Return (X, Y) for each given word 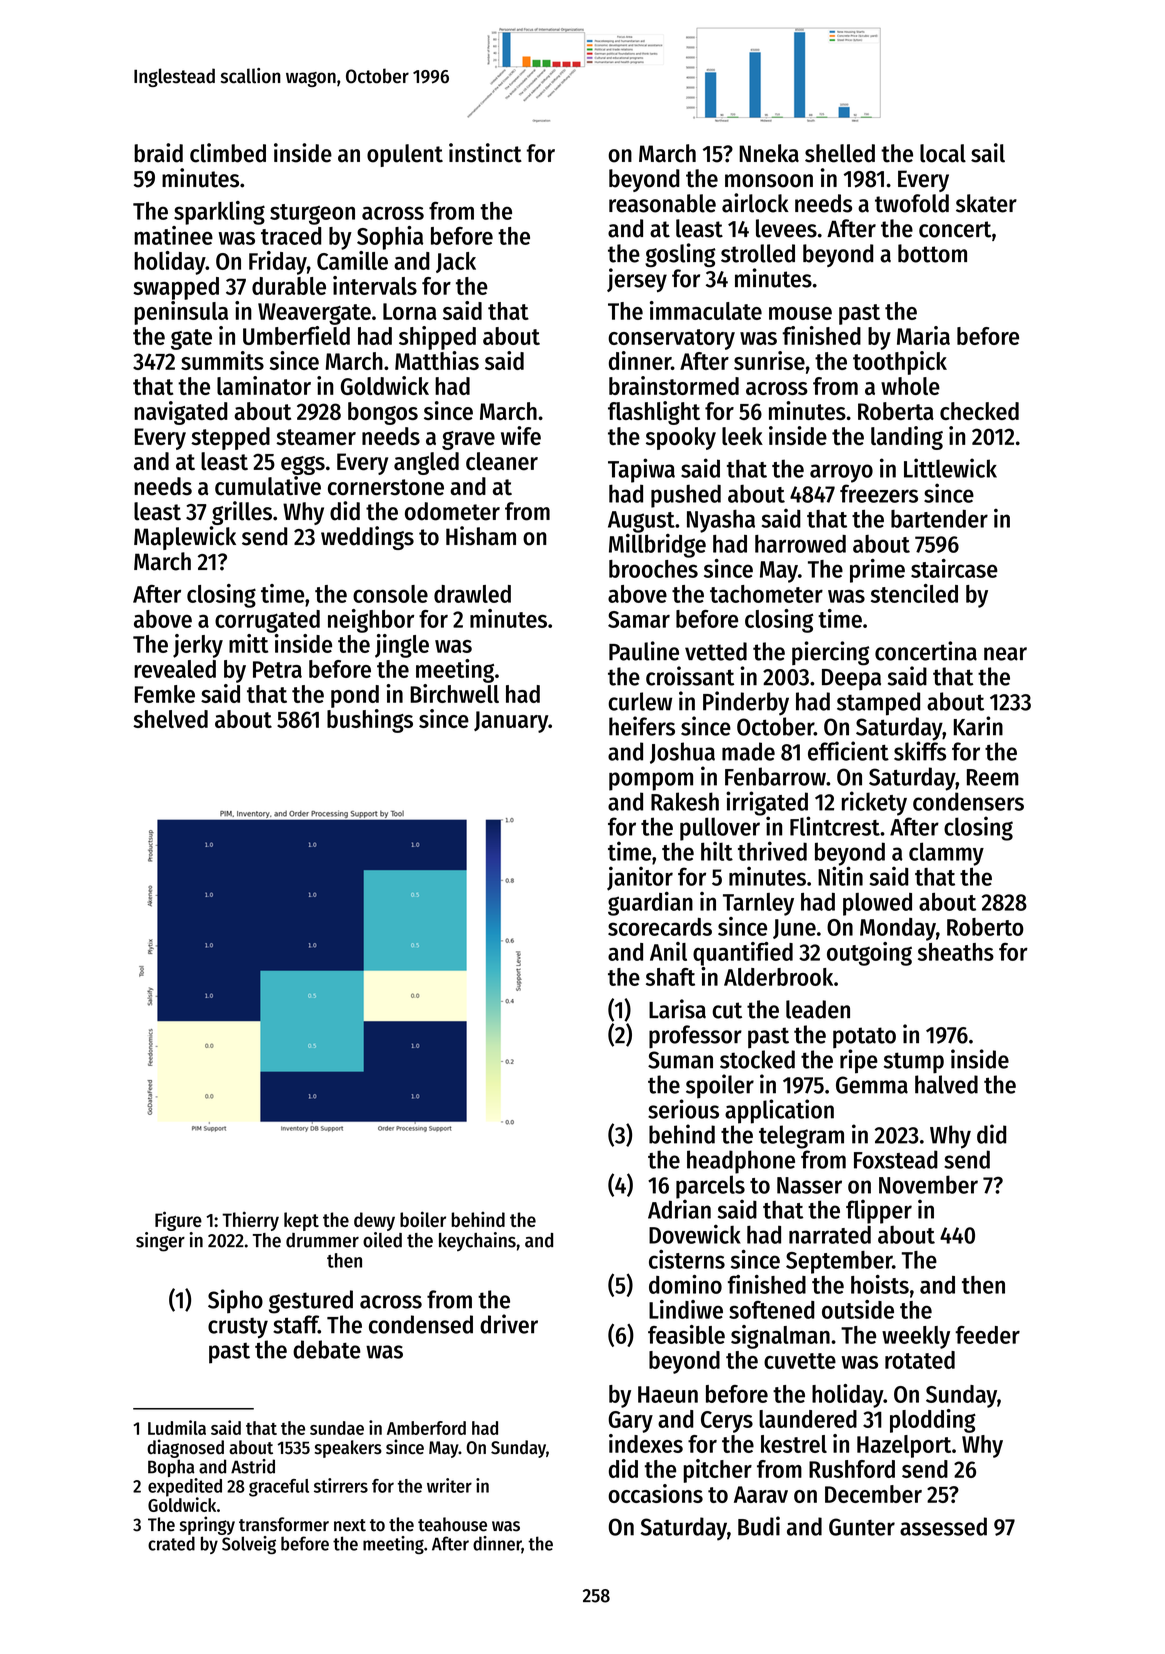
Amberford (426, 1428)
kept (301, 1221)
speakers (348, 1449)
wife (521, 435)
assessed (943, 1526)
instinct (485, 153)
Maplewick (185, 538)
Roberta (896, 411)
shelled (840, 153)
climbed (228, 153)
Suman (680, 1060)
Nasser (809, 1185)
